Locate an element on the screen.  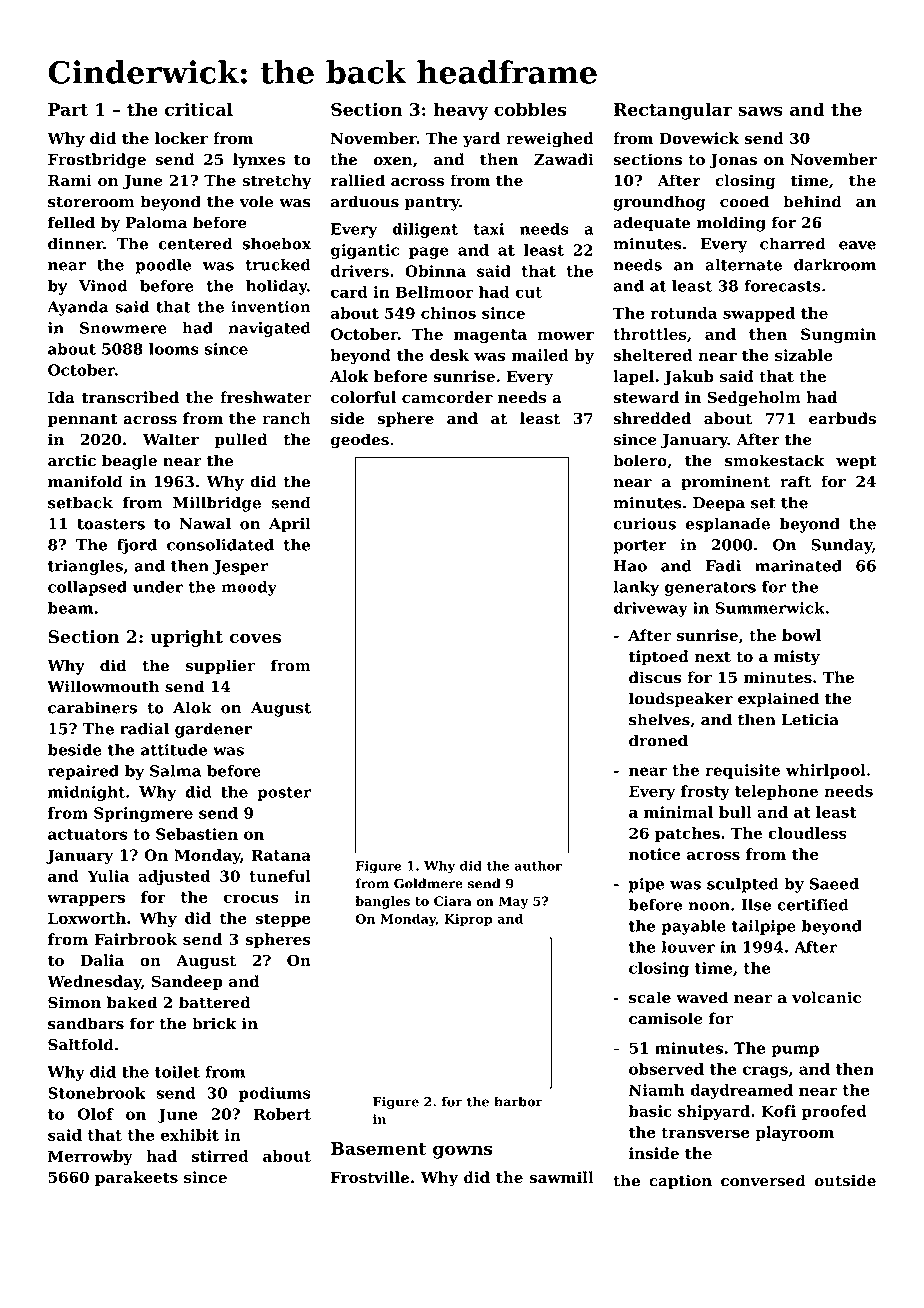
wept is located at coordinates (856, 463).
